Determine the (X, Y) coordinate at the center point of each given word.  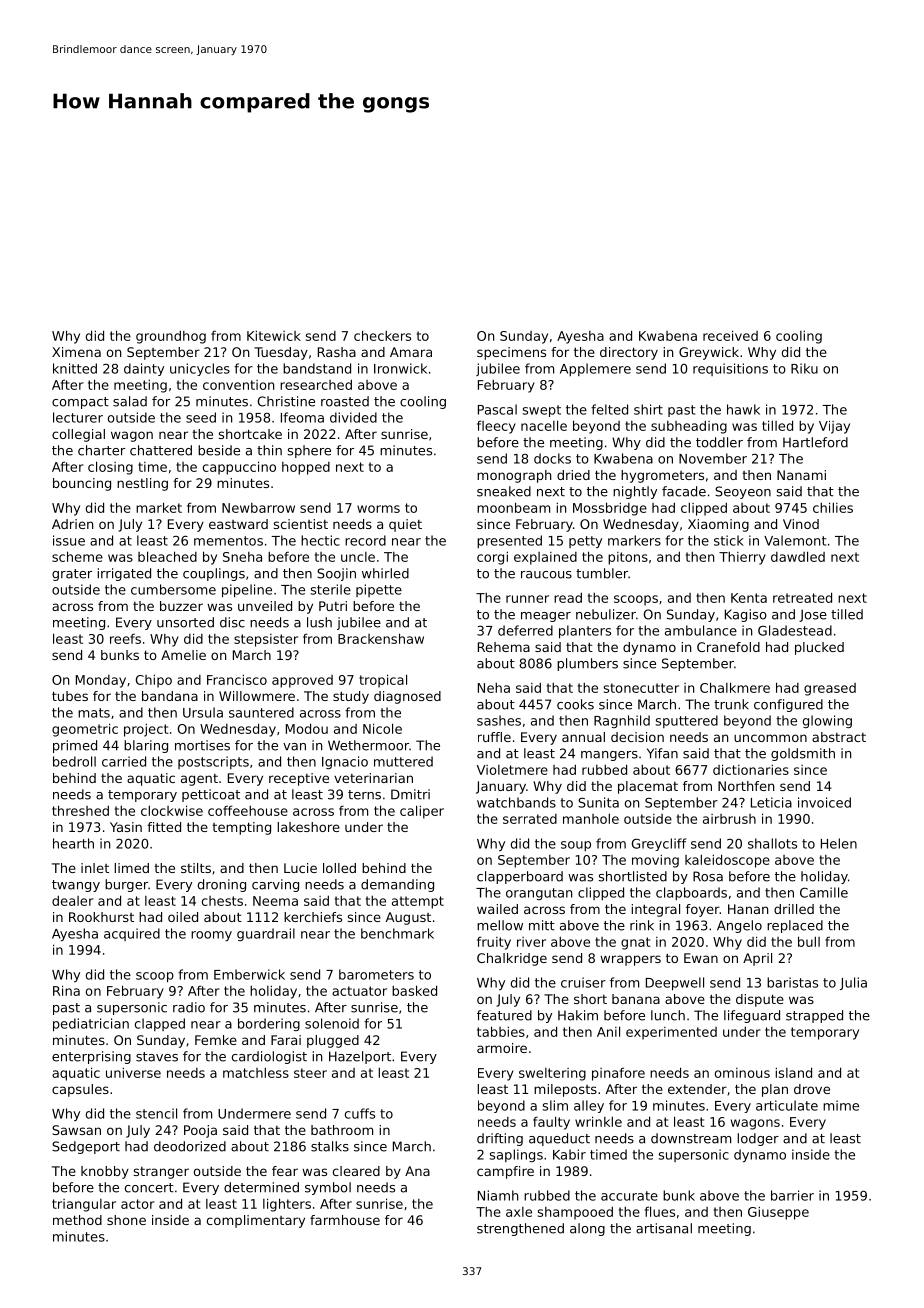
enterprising (91, 1057)
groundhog (171, 337)
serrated (530, 819)
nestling (142, 484)
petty (585, 542)
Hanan (748, 909)
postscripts (213, 762)
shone (126, 1220)
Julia (853, 983)
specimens (511, 353)
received (730, 335)
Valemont (795, 540)
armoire (502, 1048)
